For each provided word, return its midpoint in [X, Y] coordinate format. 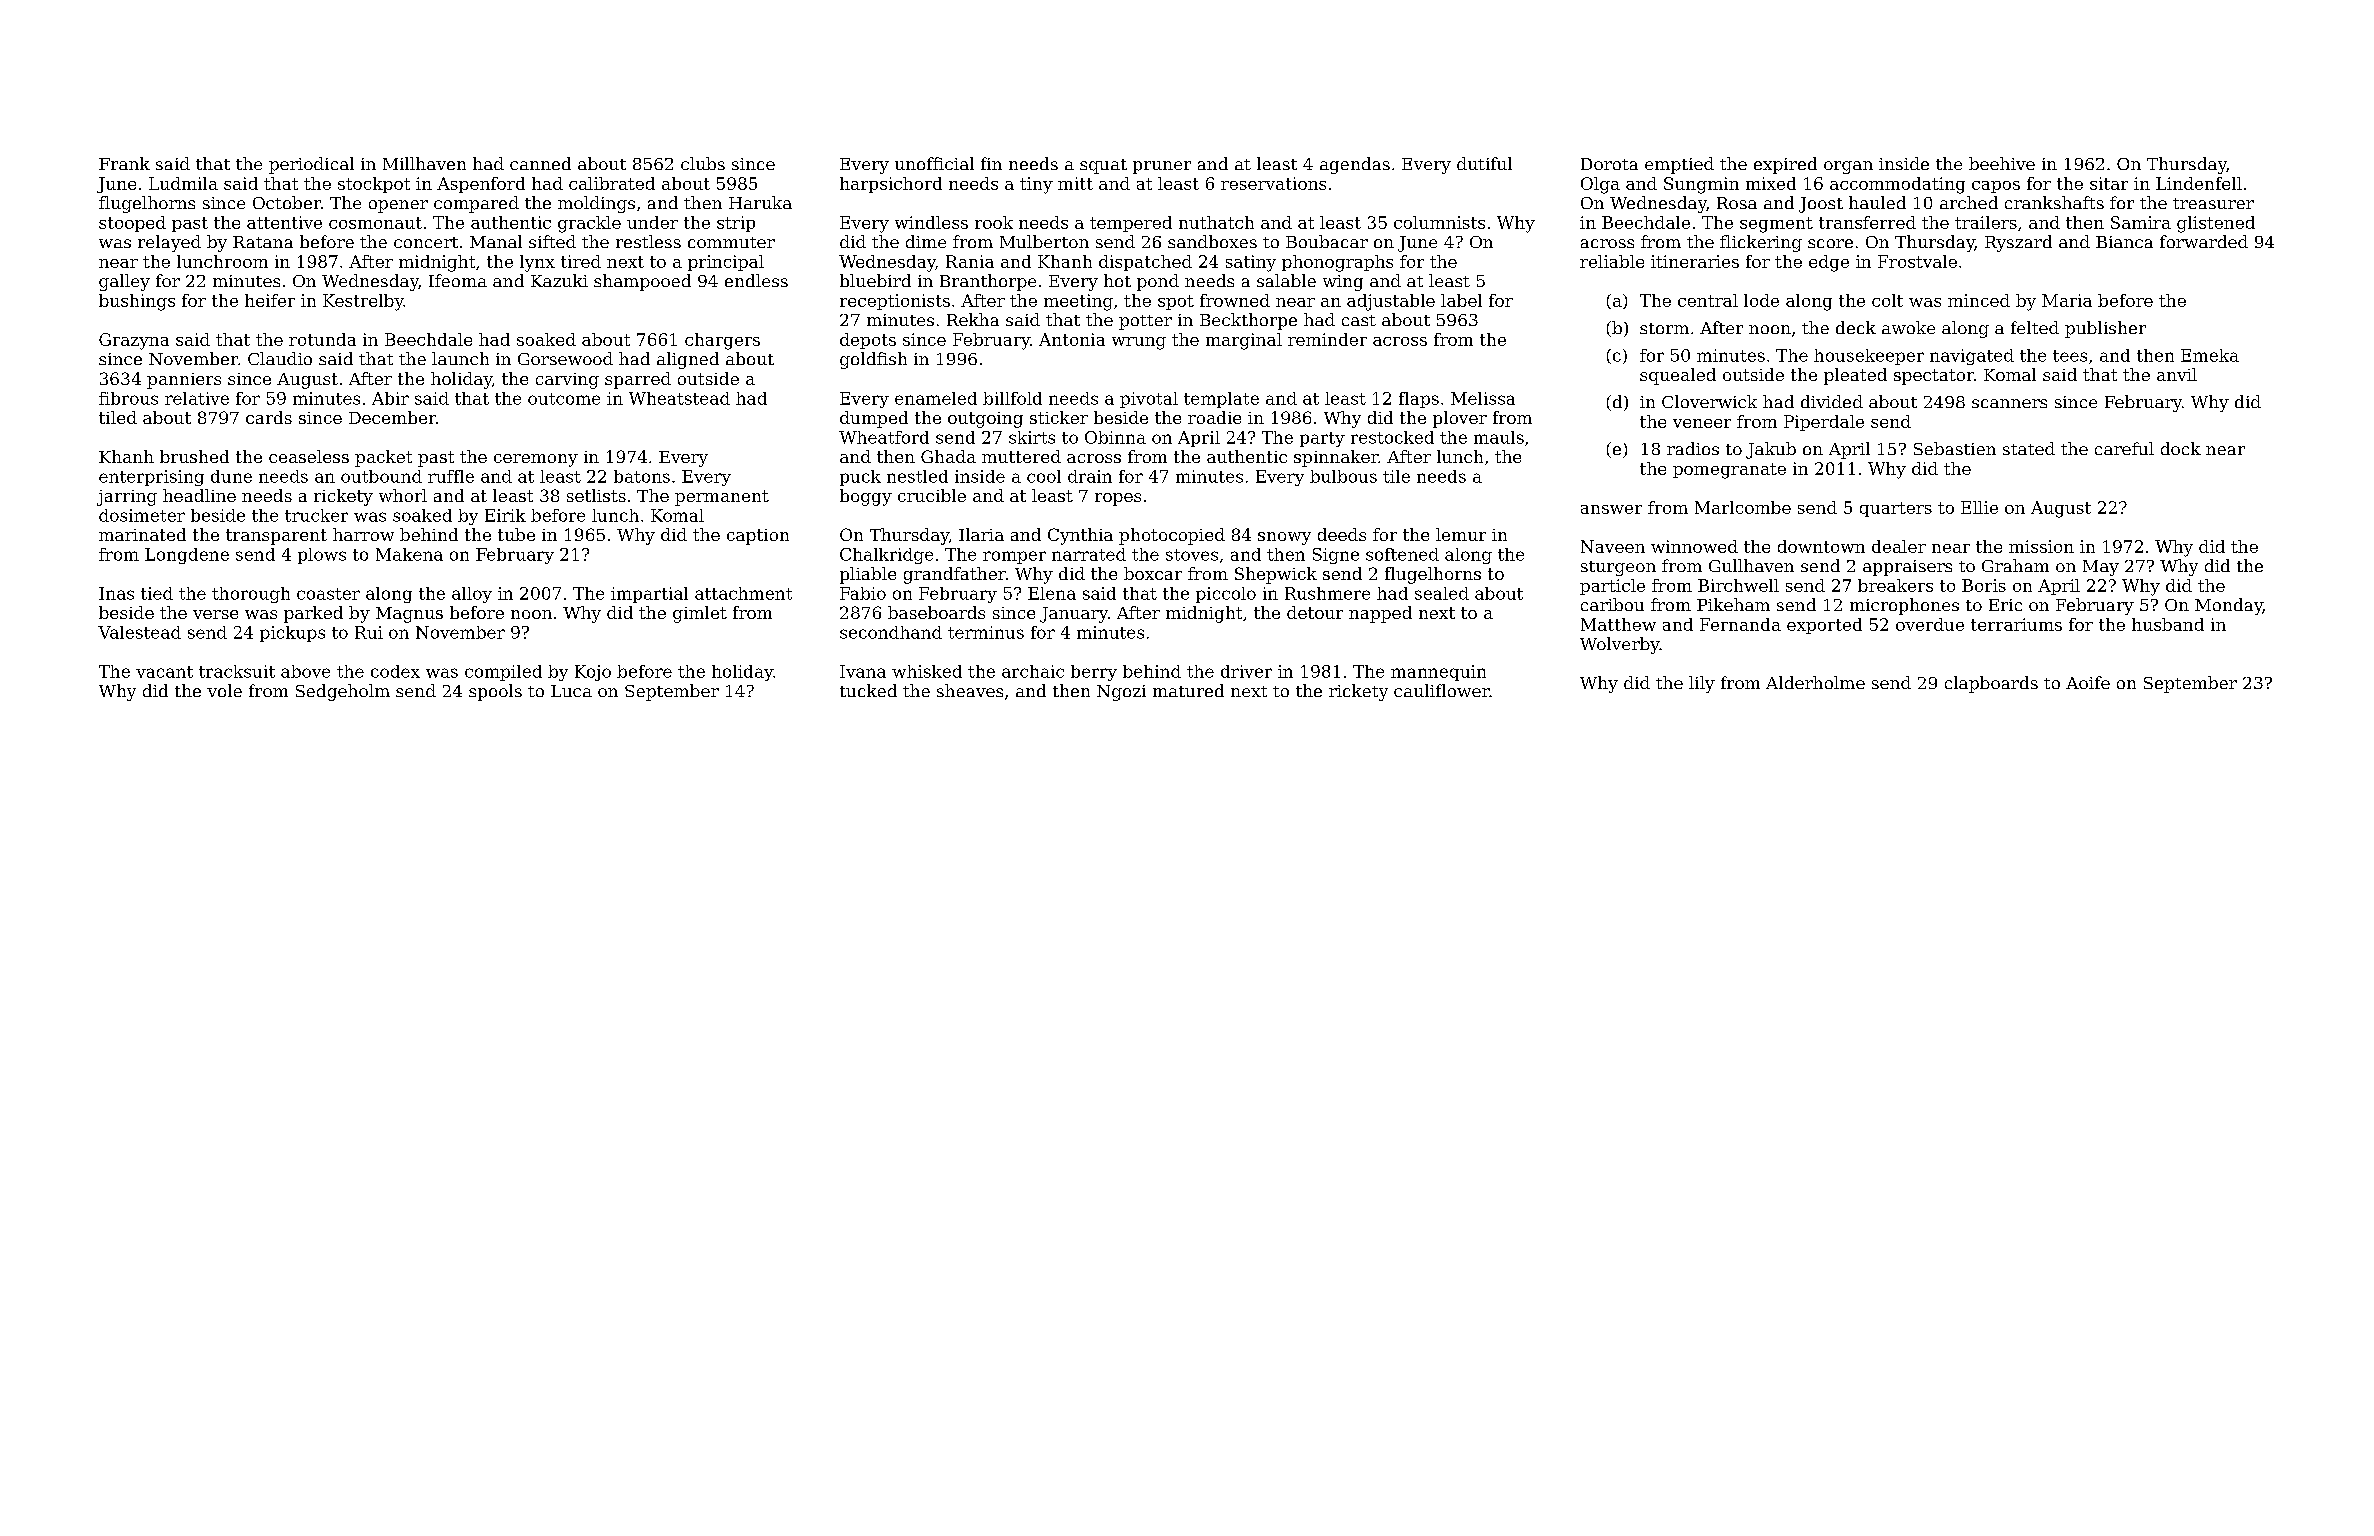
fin [991, 163]
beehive [2002, 163]
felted [2035, 327]
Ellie [1979, 507]
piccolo [1226, 595]
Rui [369, 632]
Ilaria [981, 534]
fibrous [128, 398]
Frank [124, 163]
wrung [1139, 343]
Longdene [187, 556]
